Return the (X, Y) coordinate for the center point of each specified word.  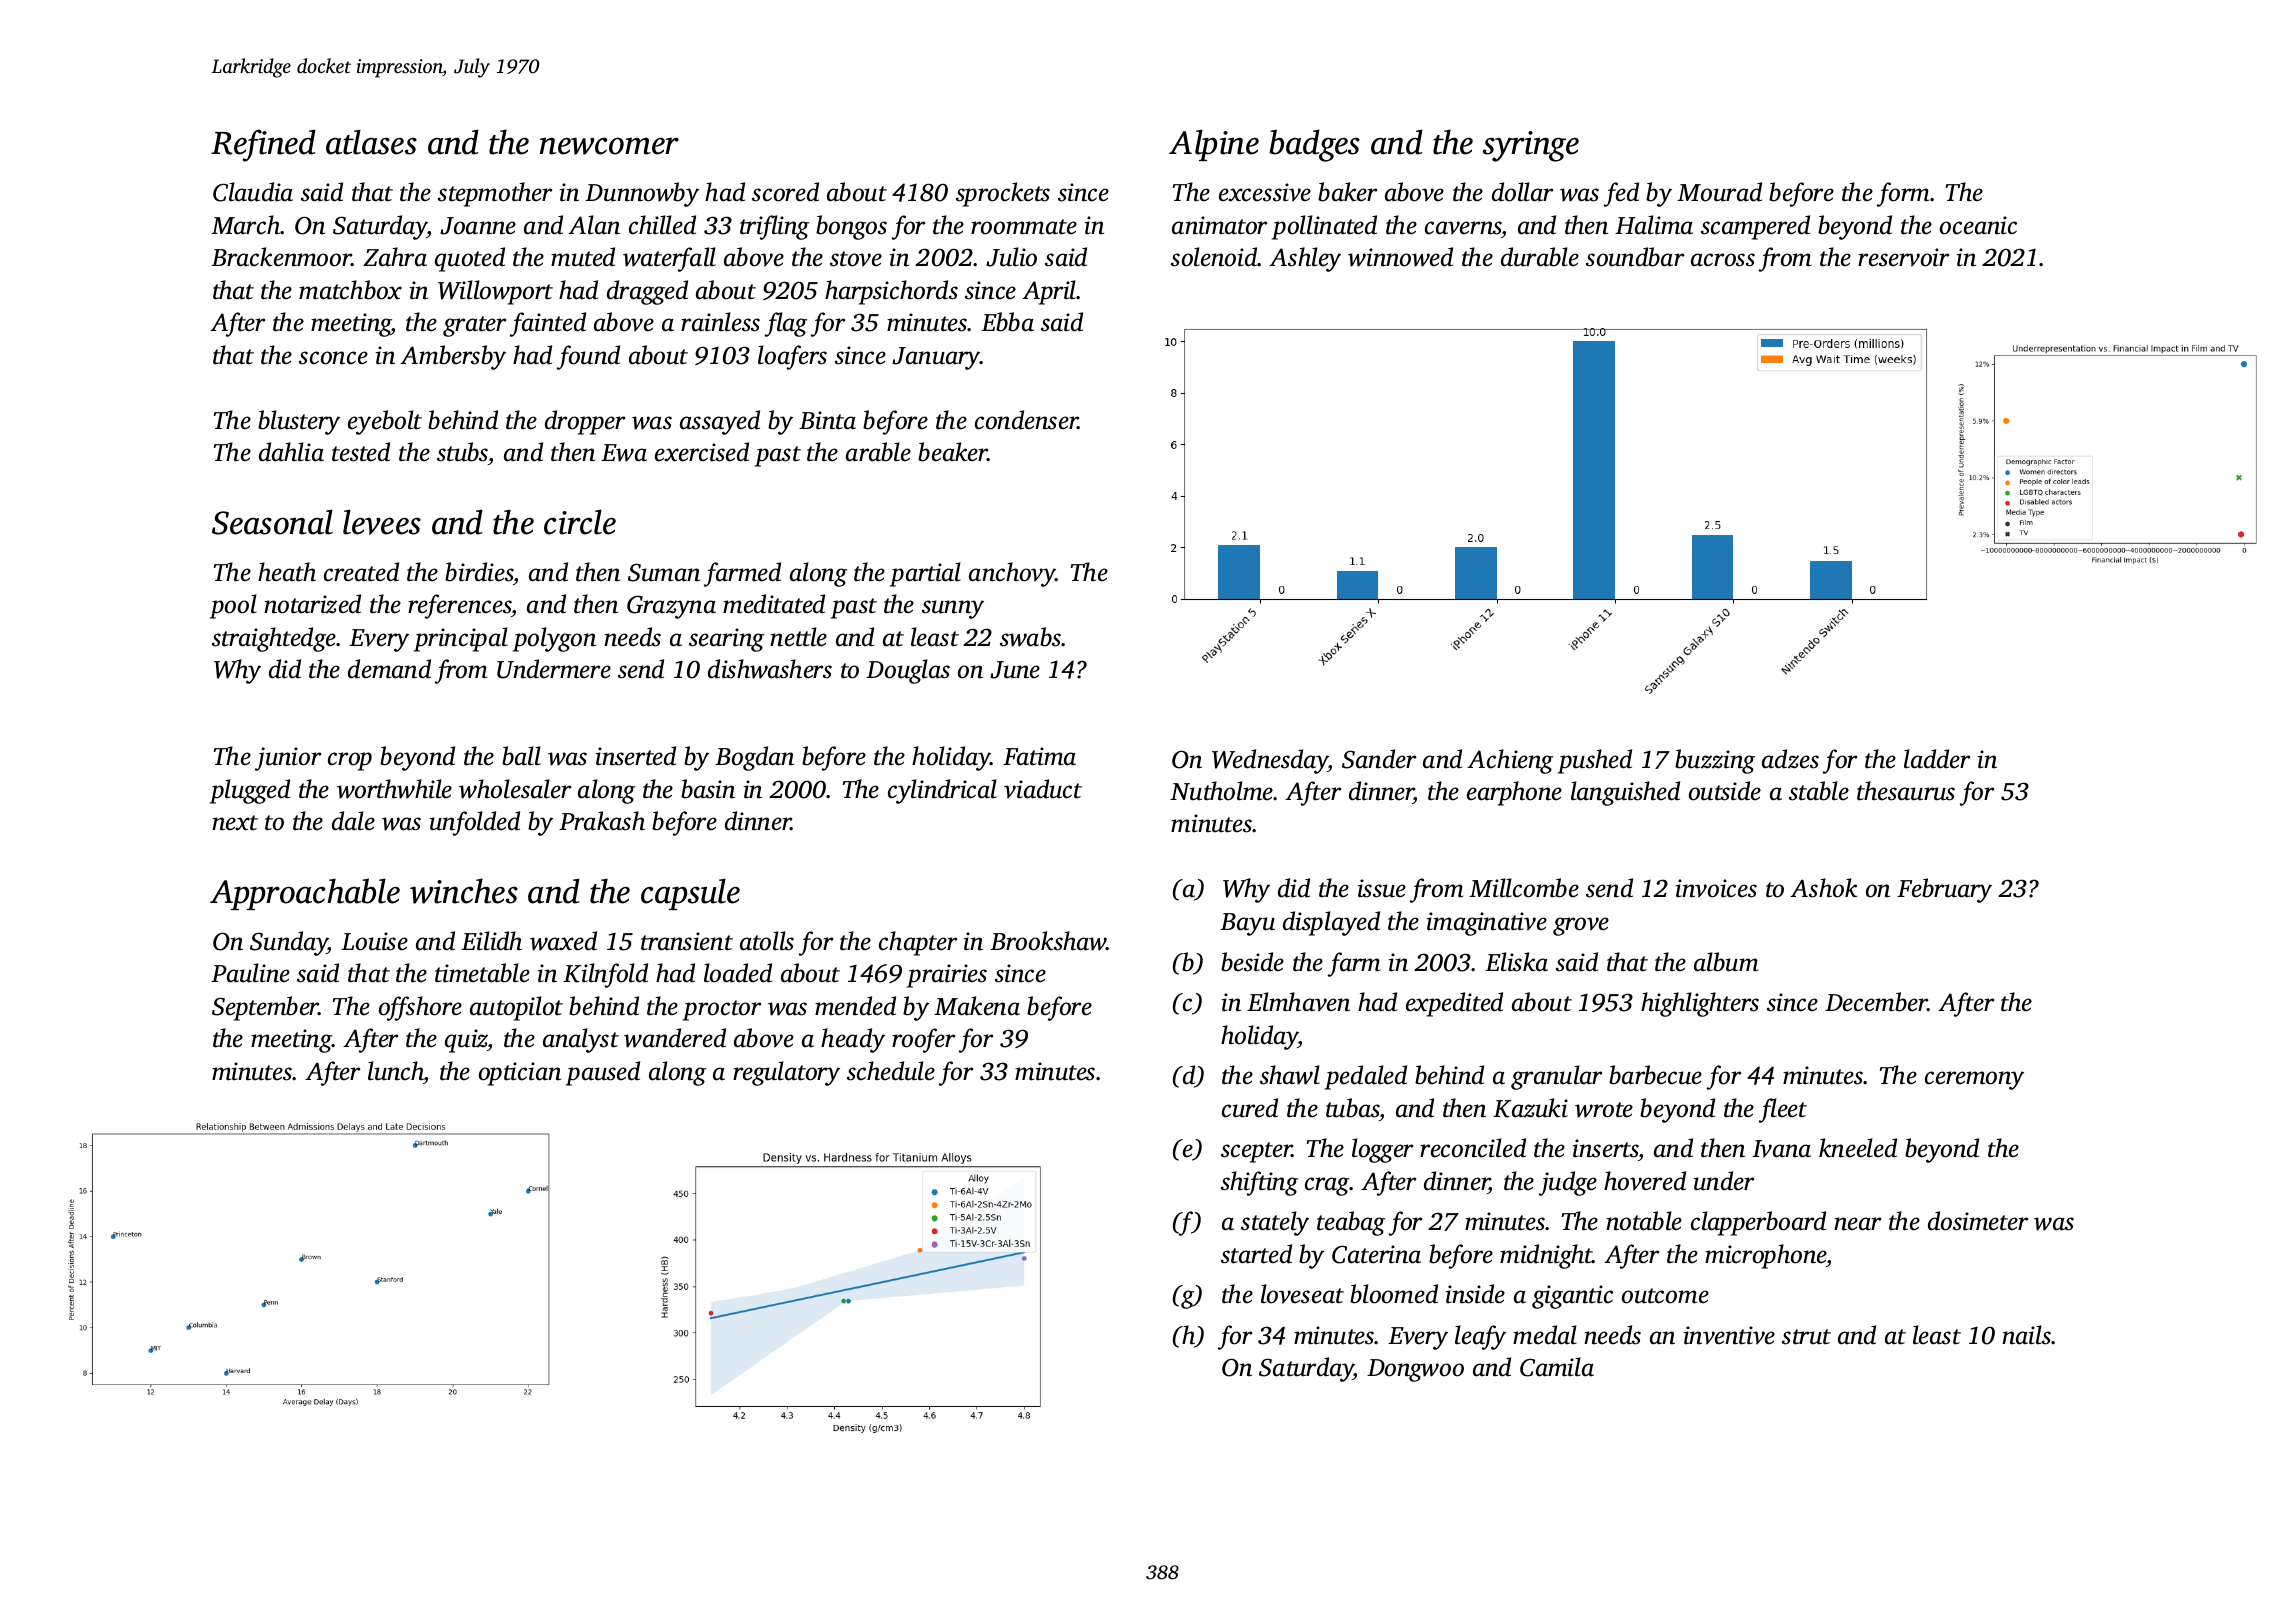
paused (603, 1073)
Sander (1379, 759)
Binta (827, 420)
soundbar (1635, 257)
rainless (720, 322)
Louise (374, 941)
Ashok (1824, 888)
